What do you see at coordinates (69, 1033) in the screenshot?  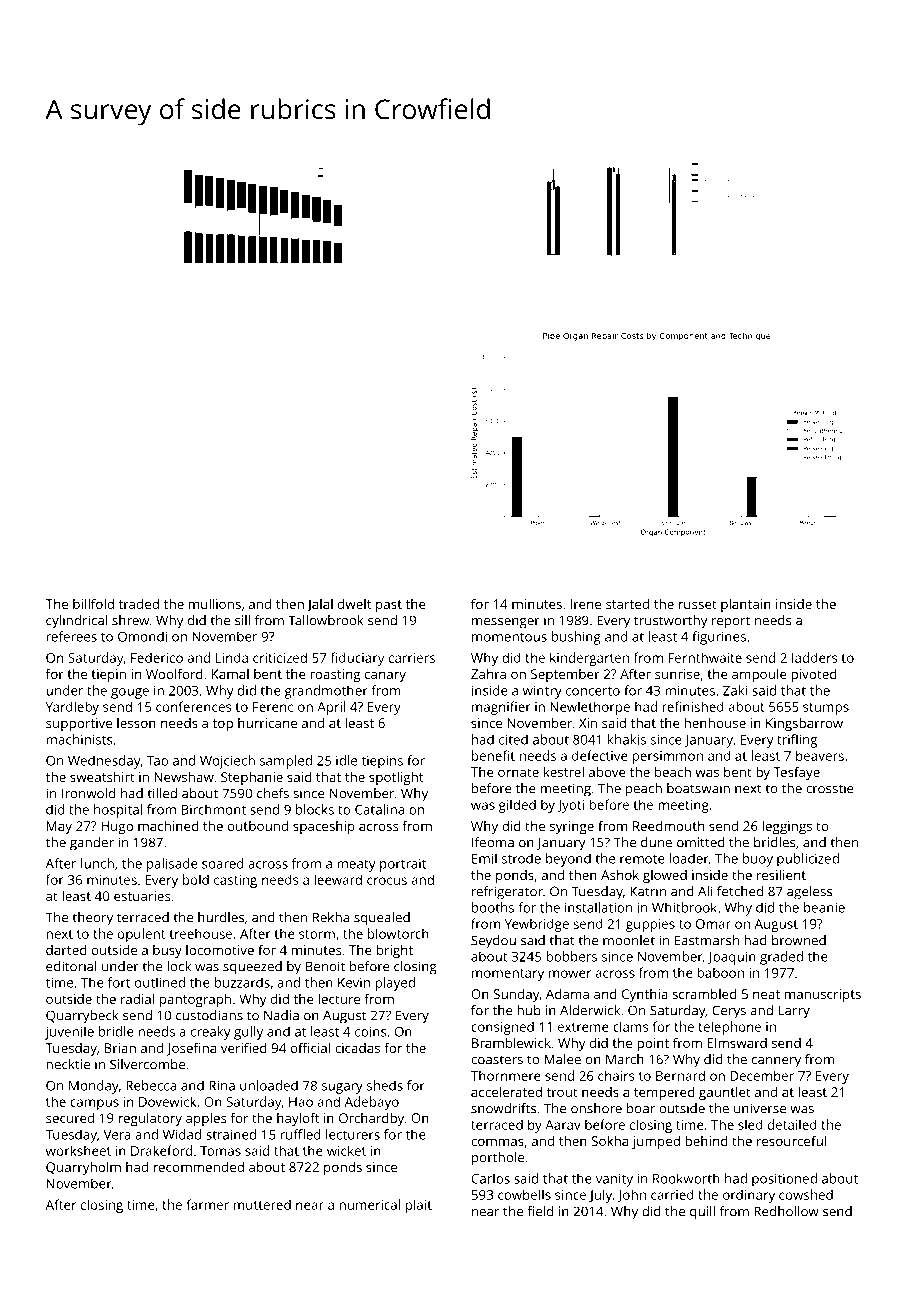 I see `juvenile` at bounding box center [69, 1033].
